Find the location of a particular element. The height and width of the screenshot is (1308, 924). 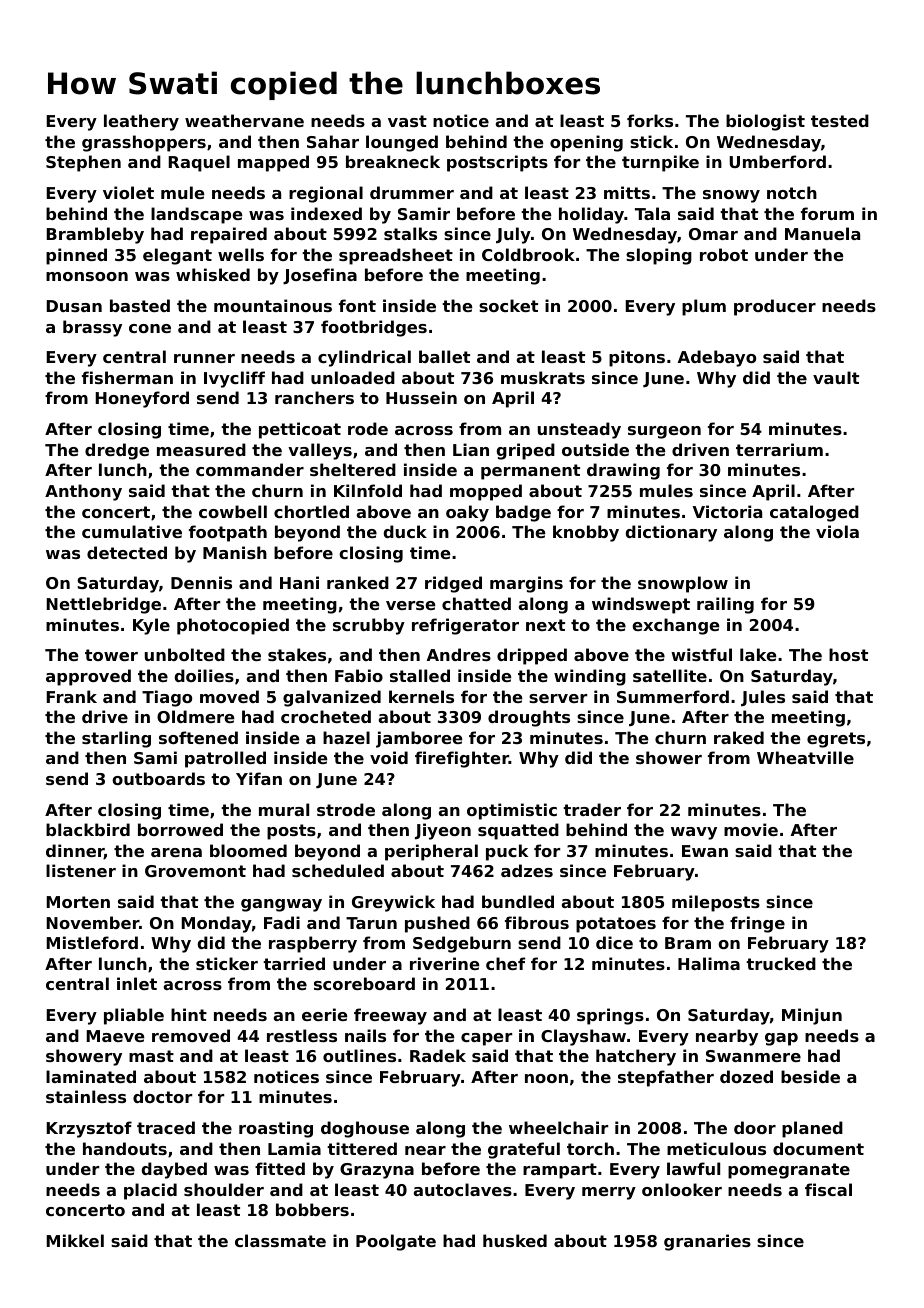

placid is located at coordinates (150, 1191).
